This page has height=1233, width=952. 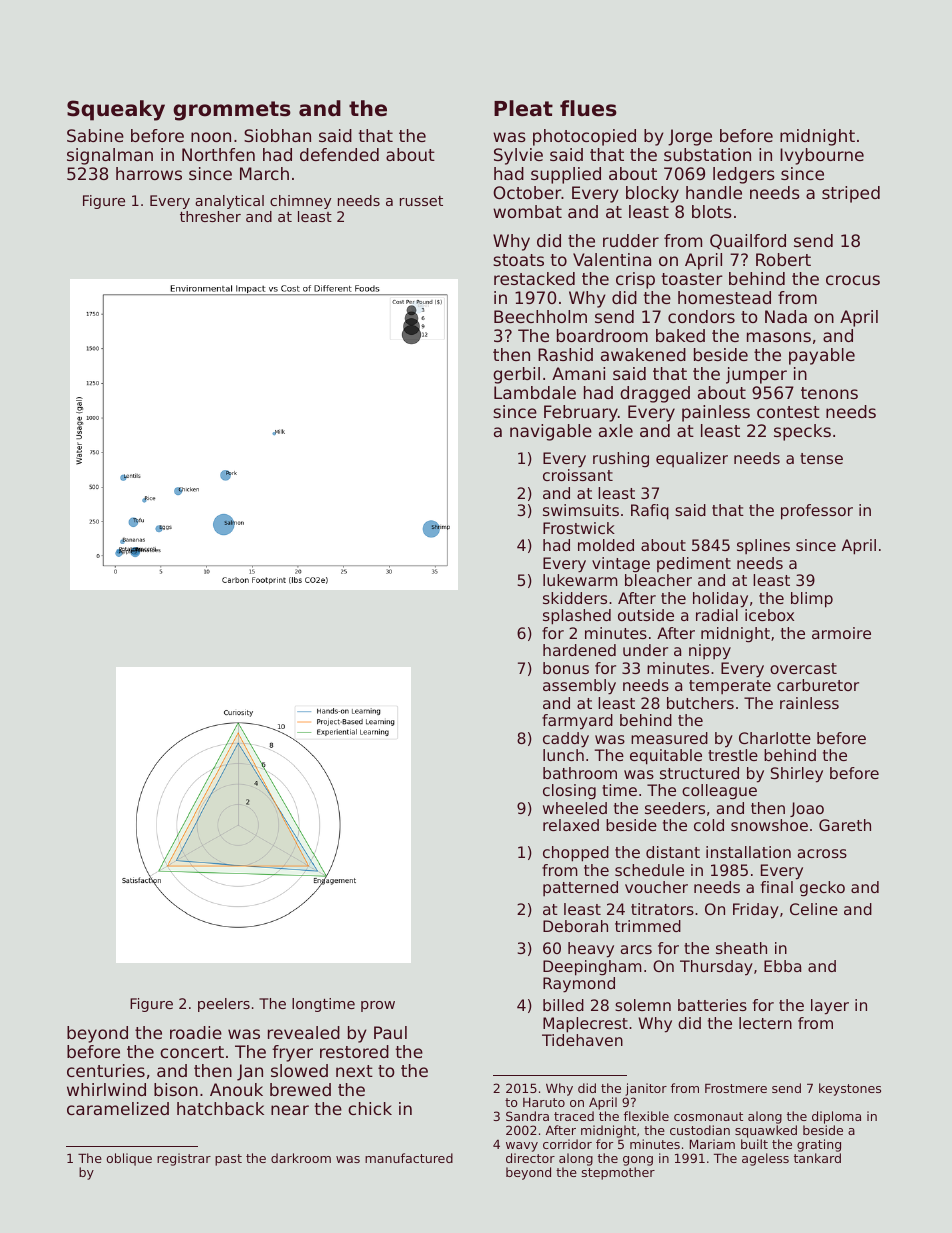 I want to click on grommets, so click(x=232, y=111).
